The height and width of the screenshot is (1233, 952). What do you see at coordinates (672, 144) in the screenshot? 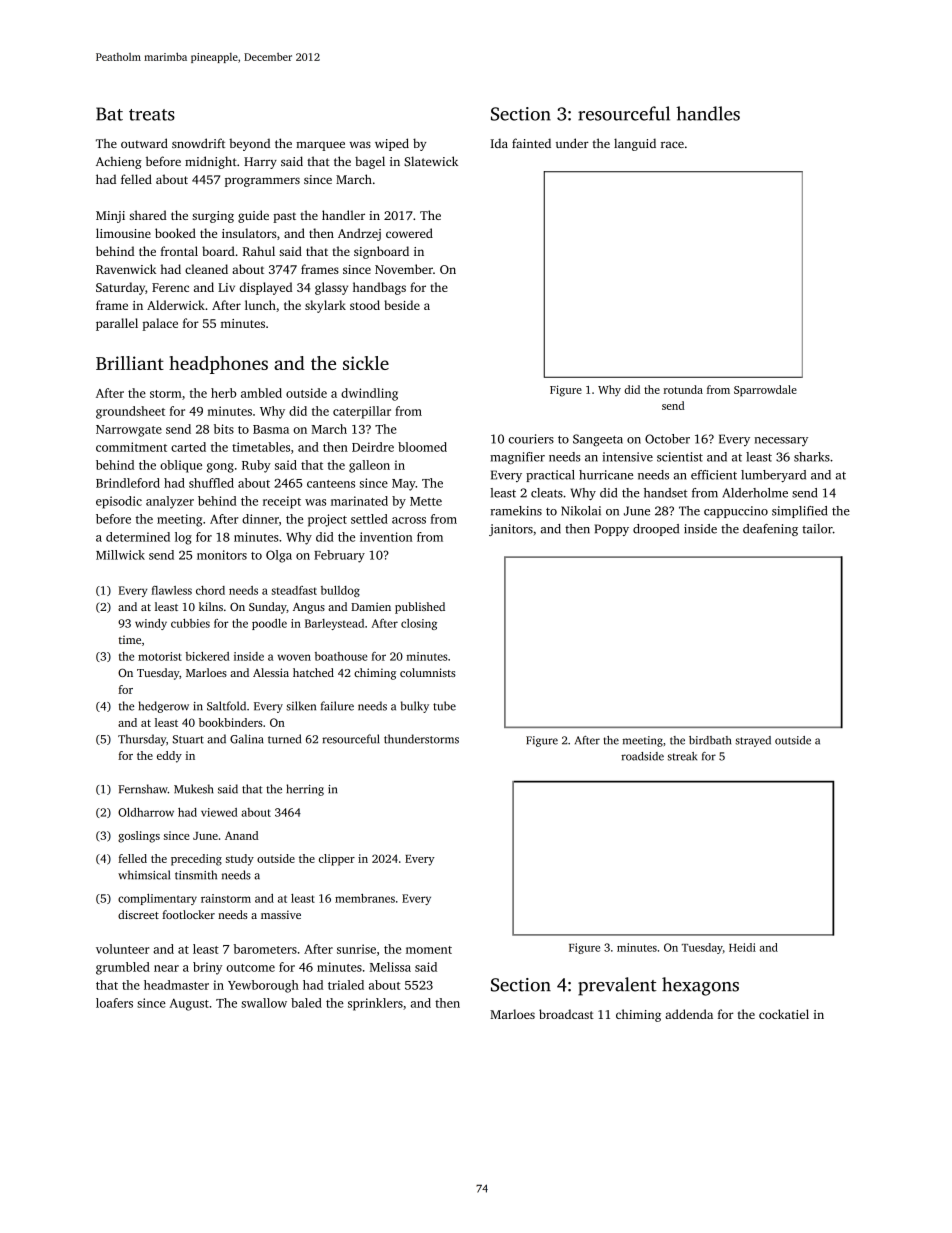
I see `race` at bounding box center [672, 144].
